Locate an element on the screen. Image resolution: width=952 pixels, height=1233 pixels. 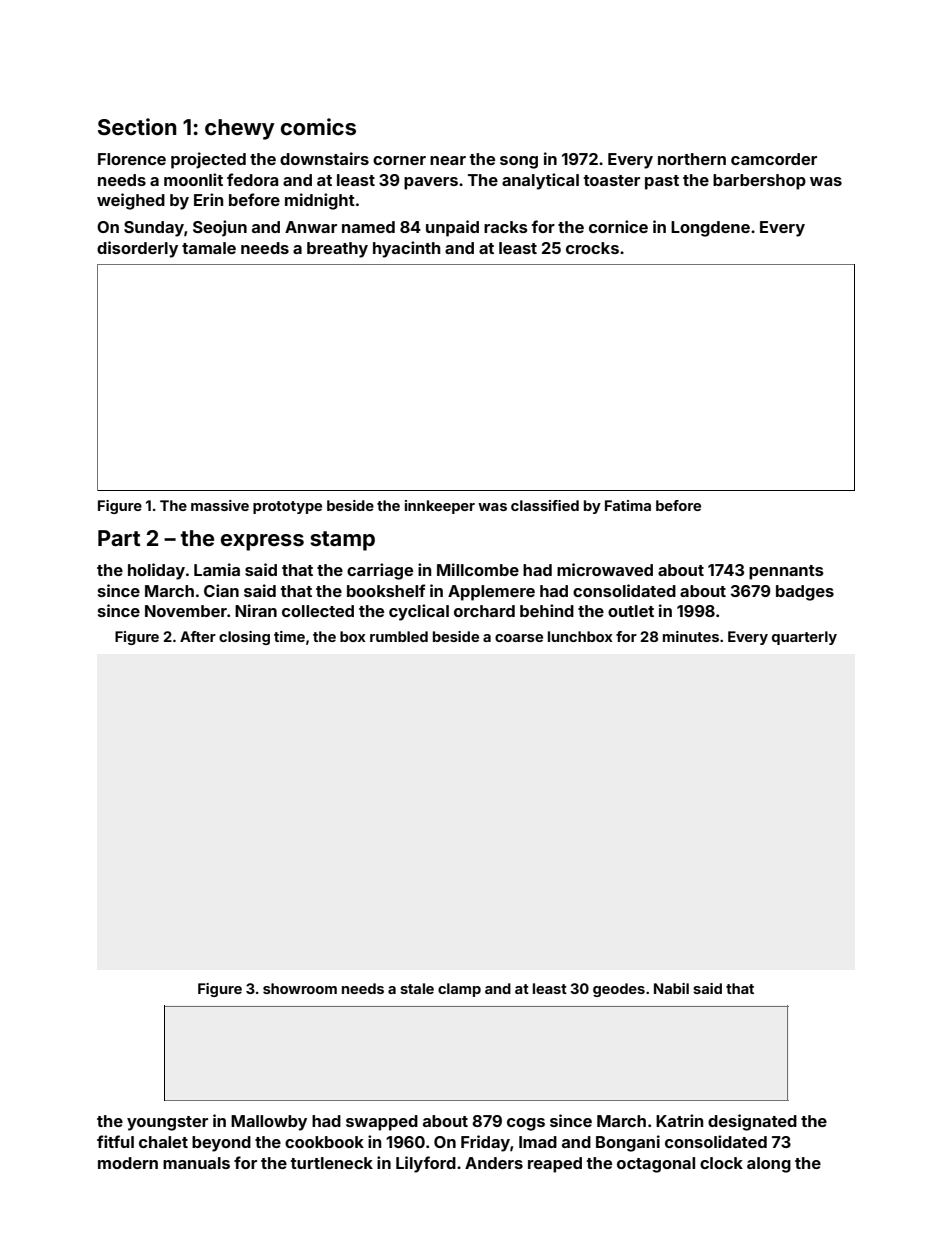
minutes is located at coordinates (691, 636).
